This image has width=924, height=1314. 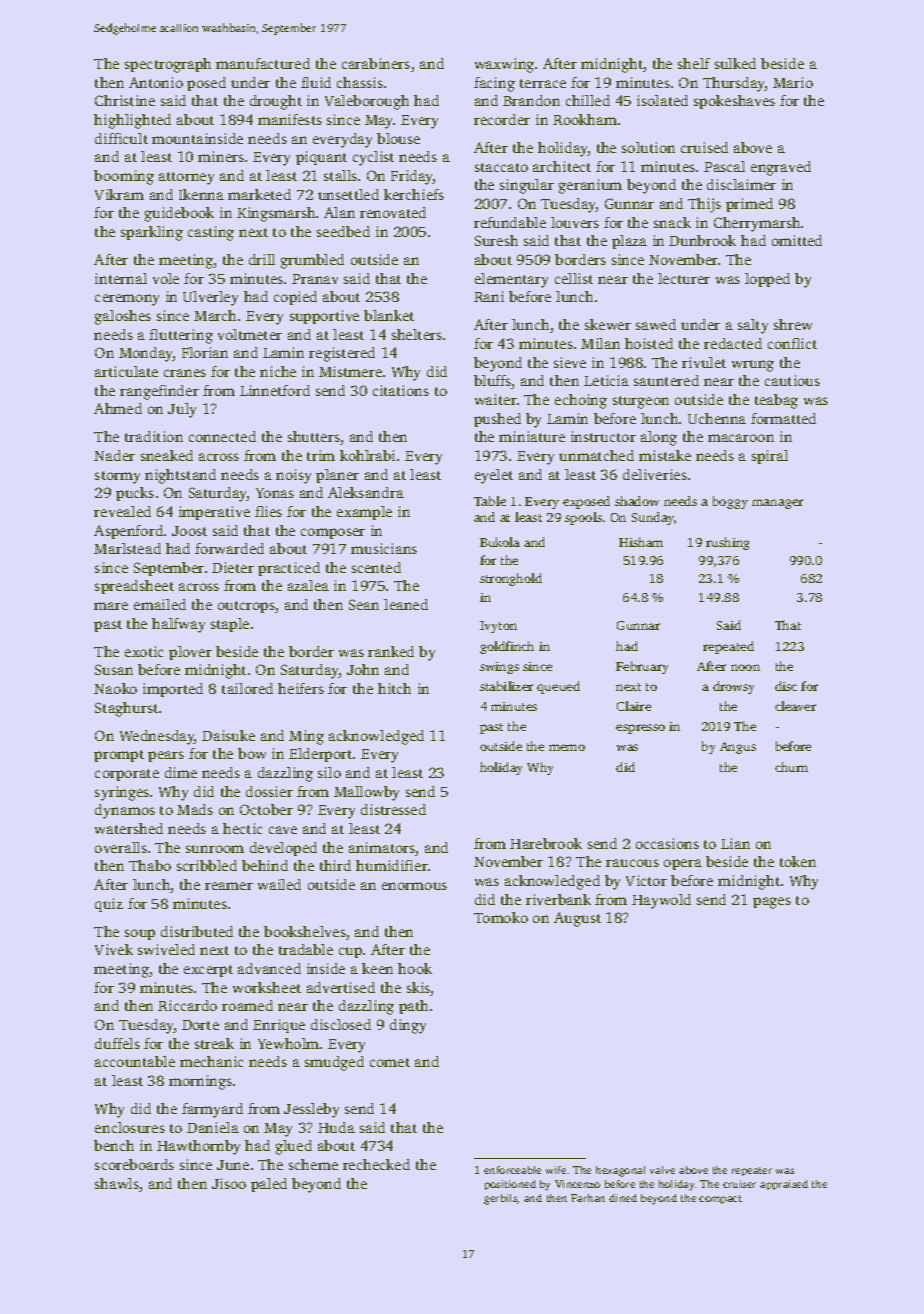 I want to click on sulked, so click(x=735, y=63).
